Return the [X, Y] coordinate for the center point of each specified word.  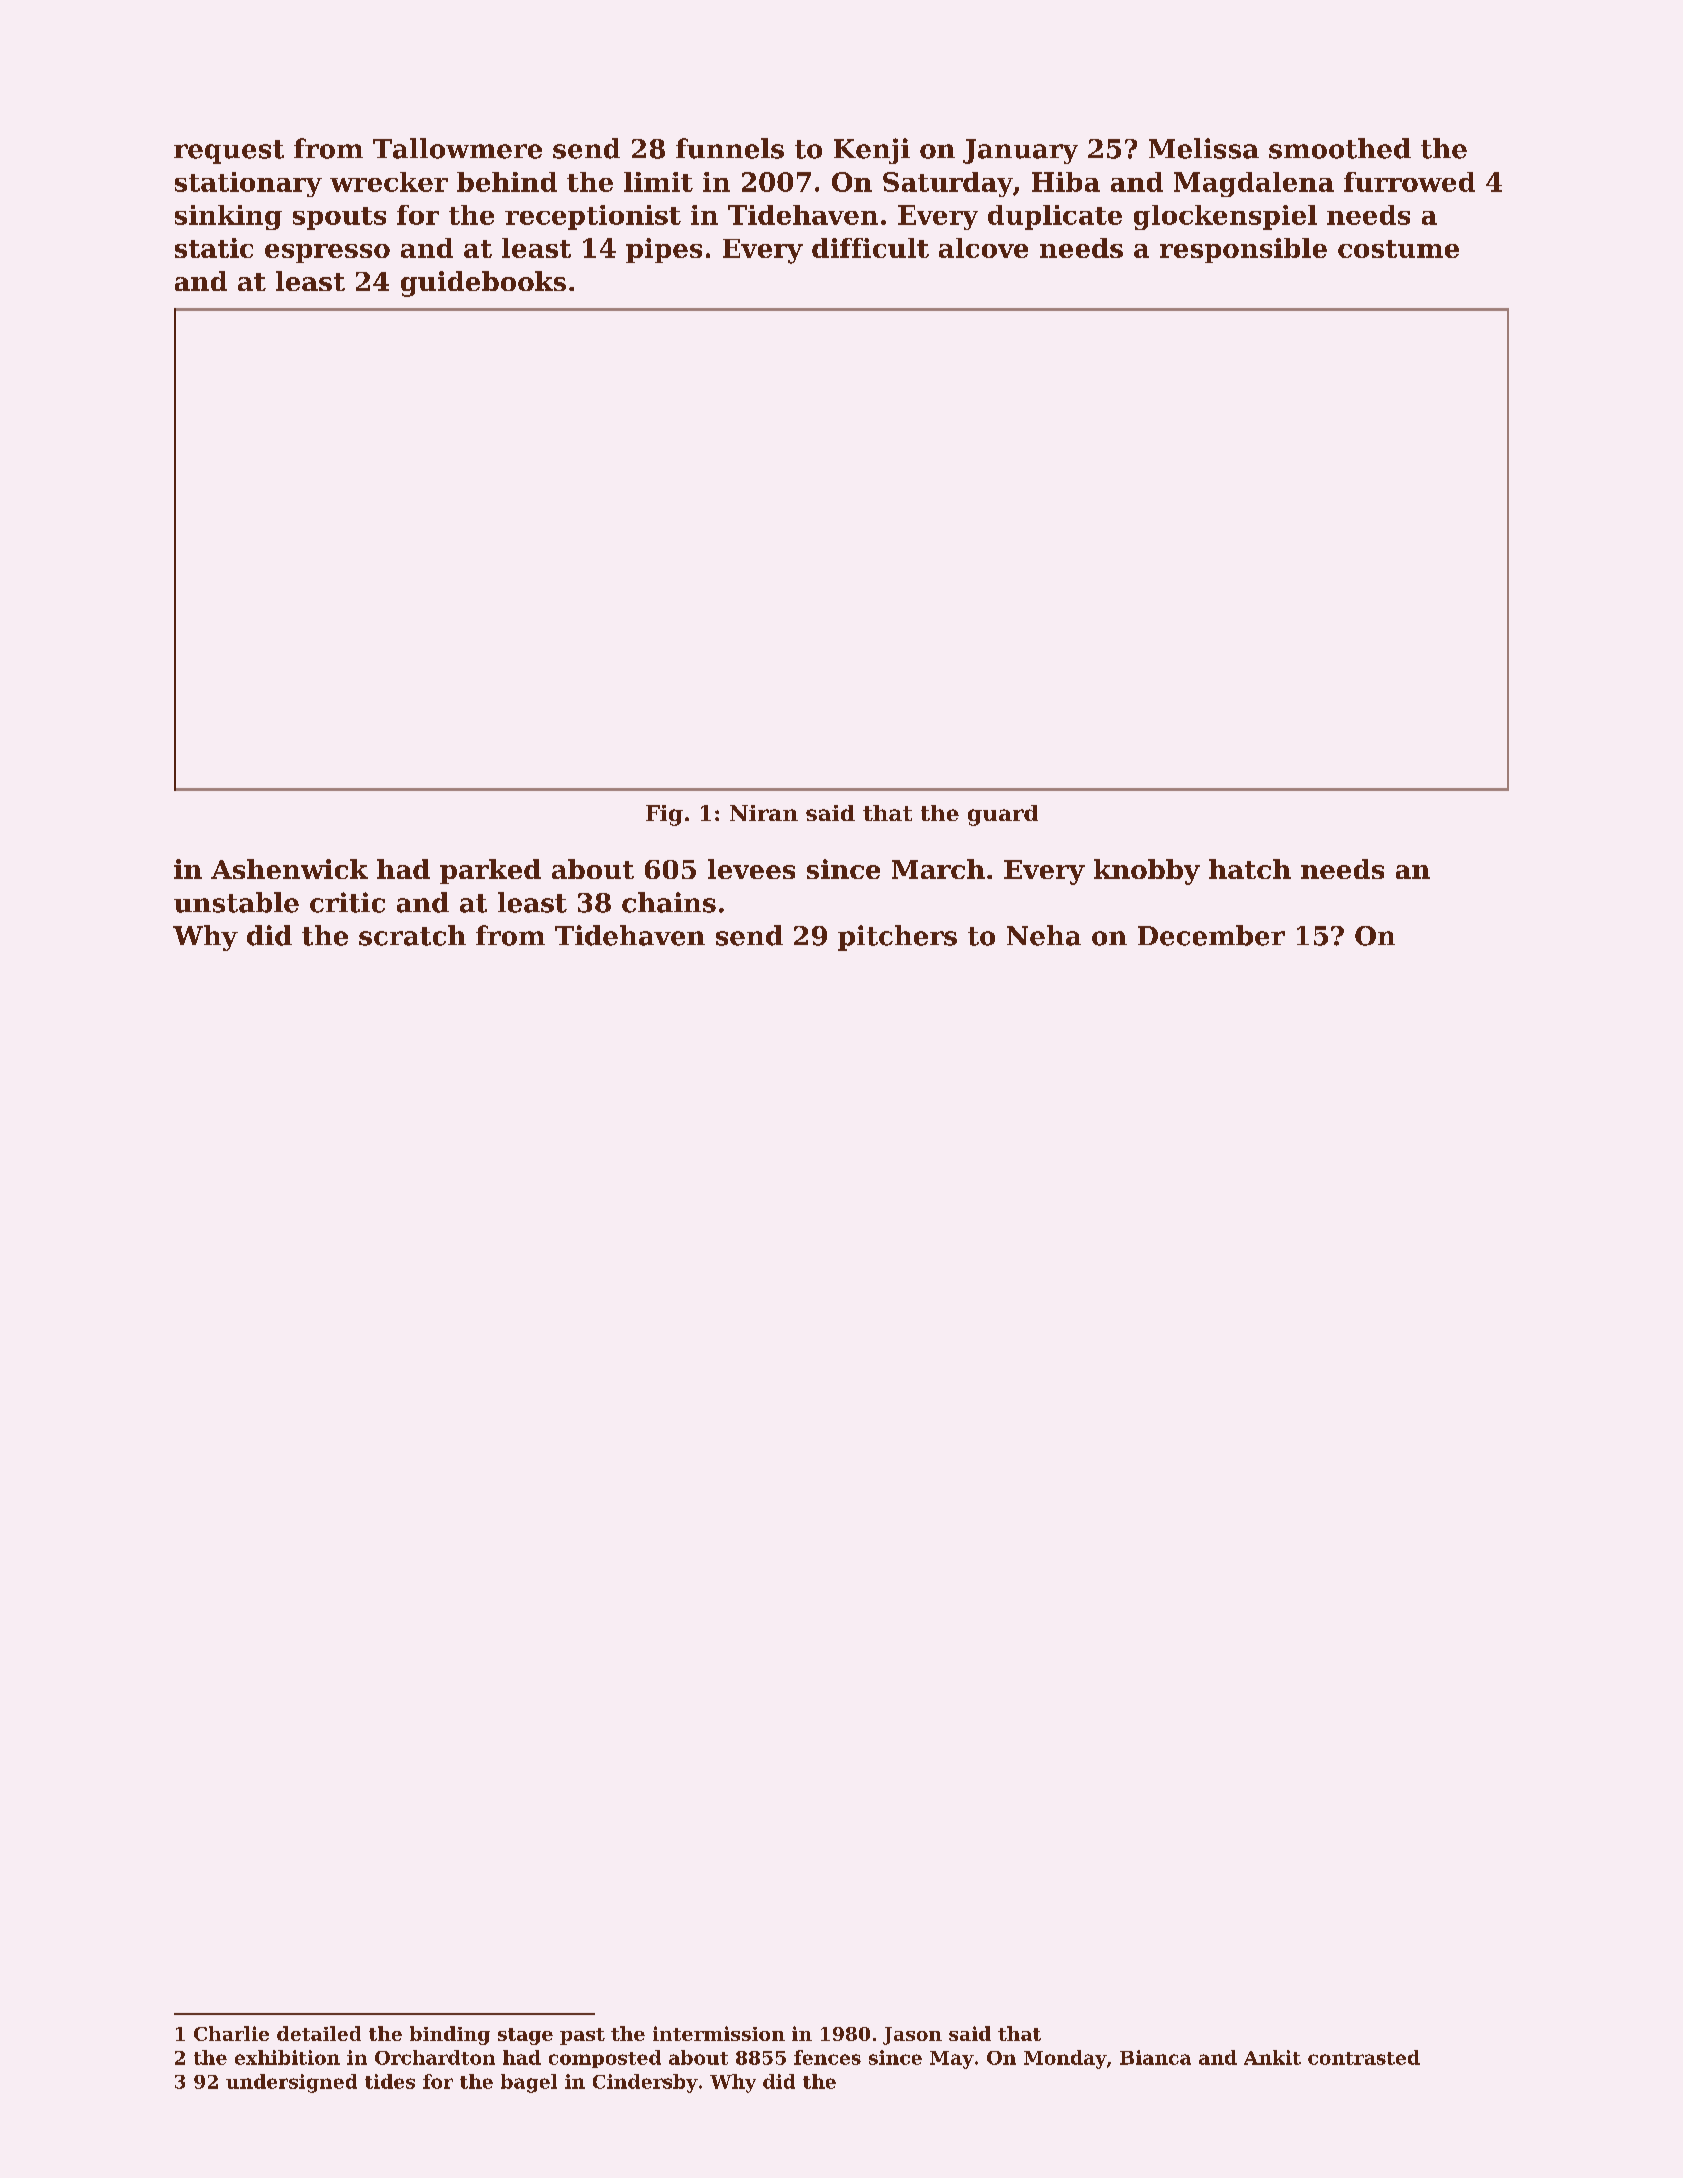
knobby [1147, 872]
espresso [327, 253]
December [1211, 935]
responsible [1243, 250]
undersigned [291, 2083]
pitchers [897, 938]
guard [1003, 815]
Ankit [1272, 2057]
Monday [1065, 2059]
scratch [412, 935]
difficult [870, 248]
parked [490, 871]
